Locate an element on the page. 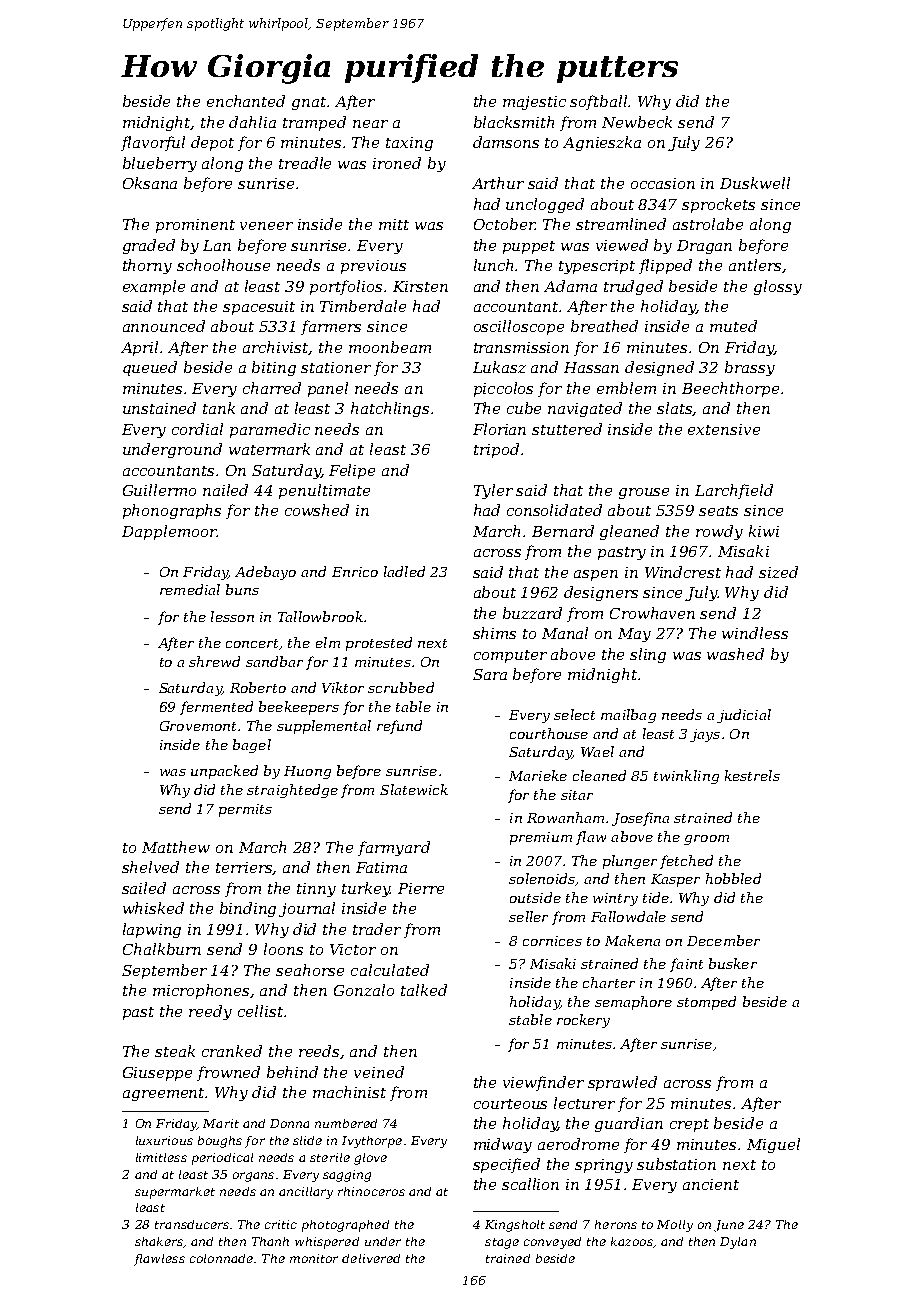  stomped is located at coordinates (706, 1003).
